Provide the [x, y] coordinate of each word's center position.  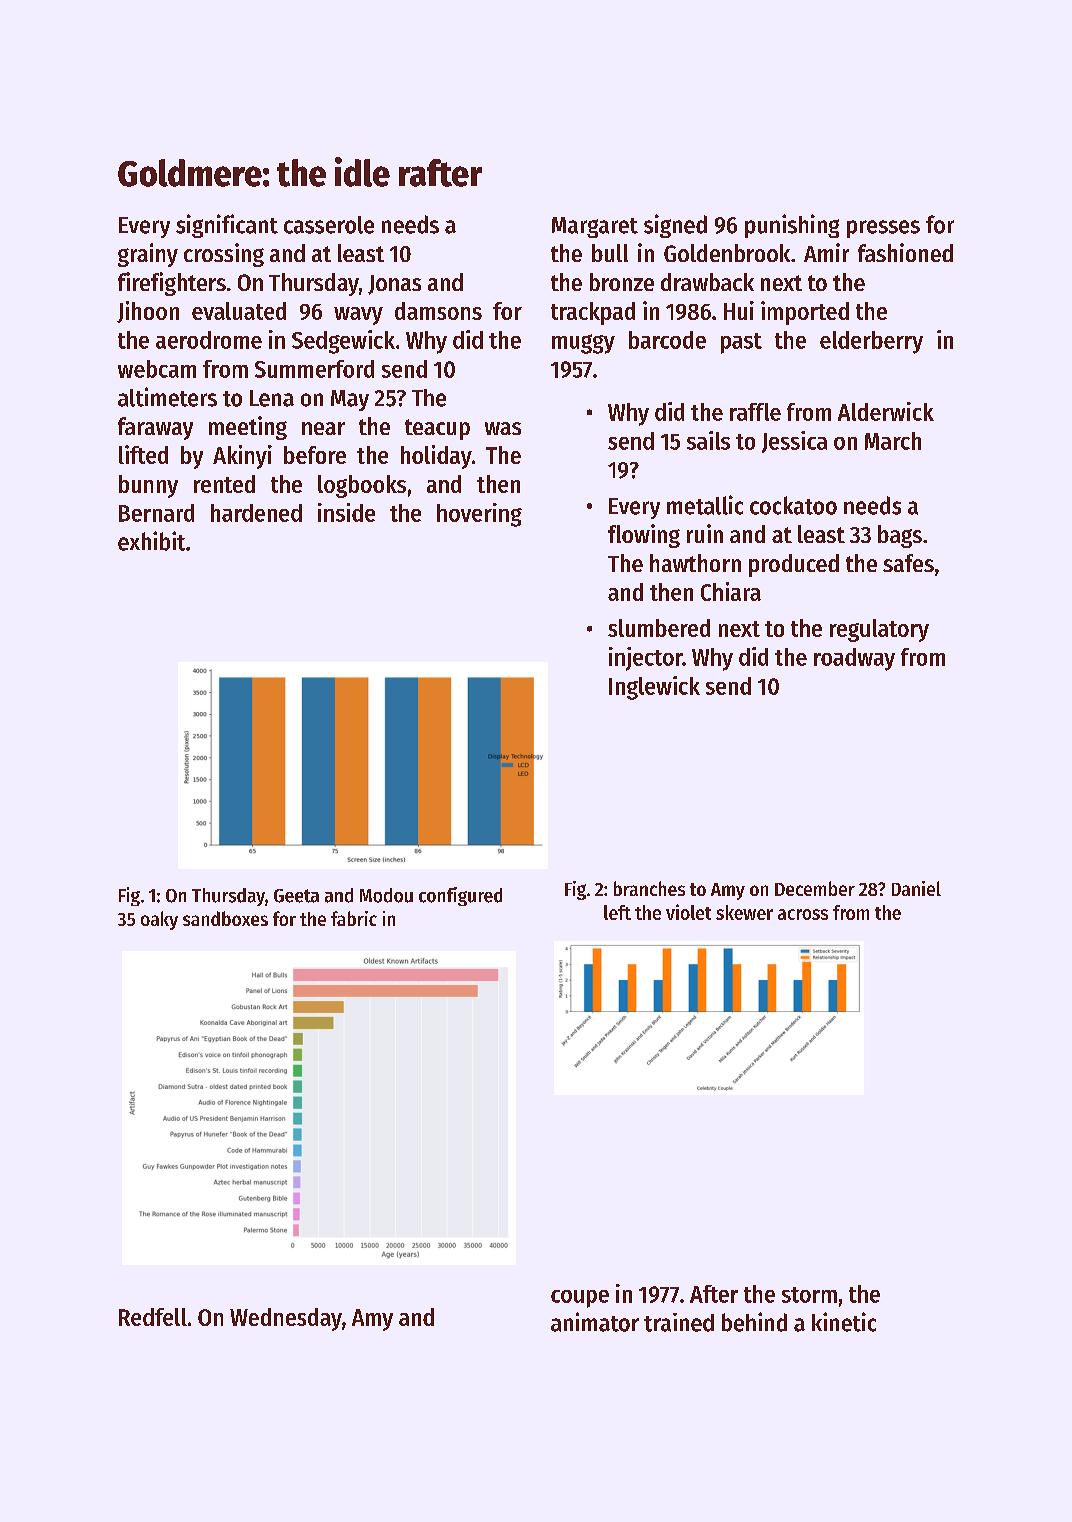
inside [346, 512]
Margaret [595, 227]
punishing [792, 226]
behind [754, 1322]
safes [908, 563]
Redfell [153, 1317]
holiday [436, 457]
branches [649, 888]
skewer [744, 912]
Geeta [296, 896]
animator [595, 1322]
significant [227, 226]
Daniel [916, 888]
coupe [580, 1299]
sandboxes [225, 918]
